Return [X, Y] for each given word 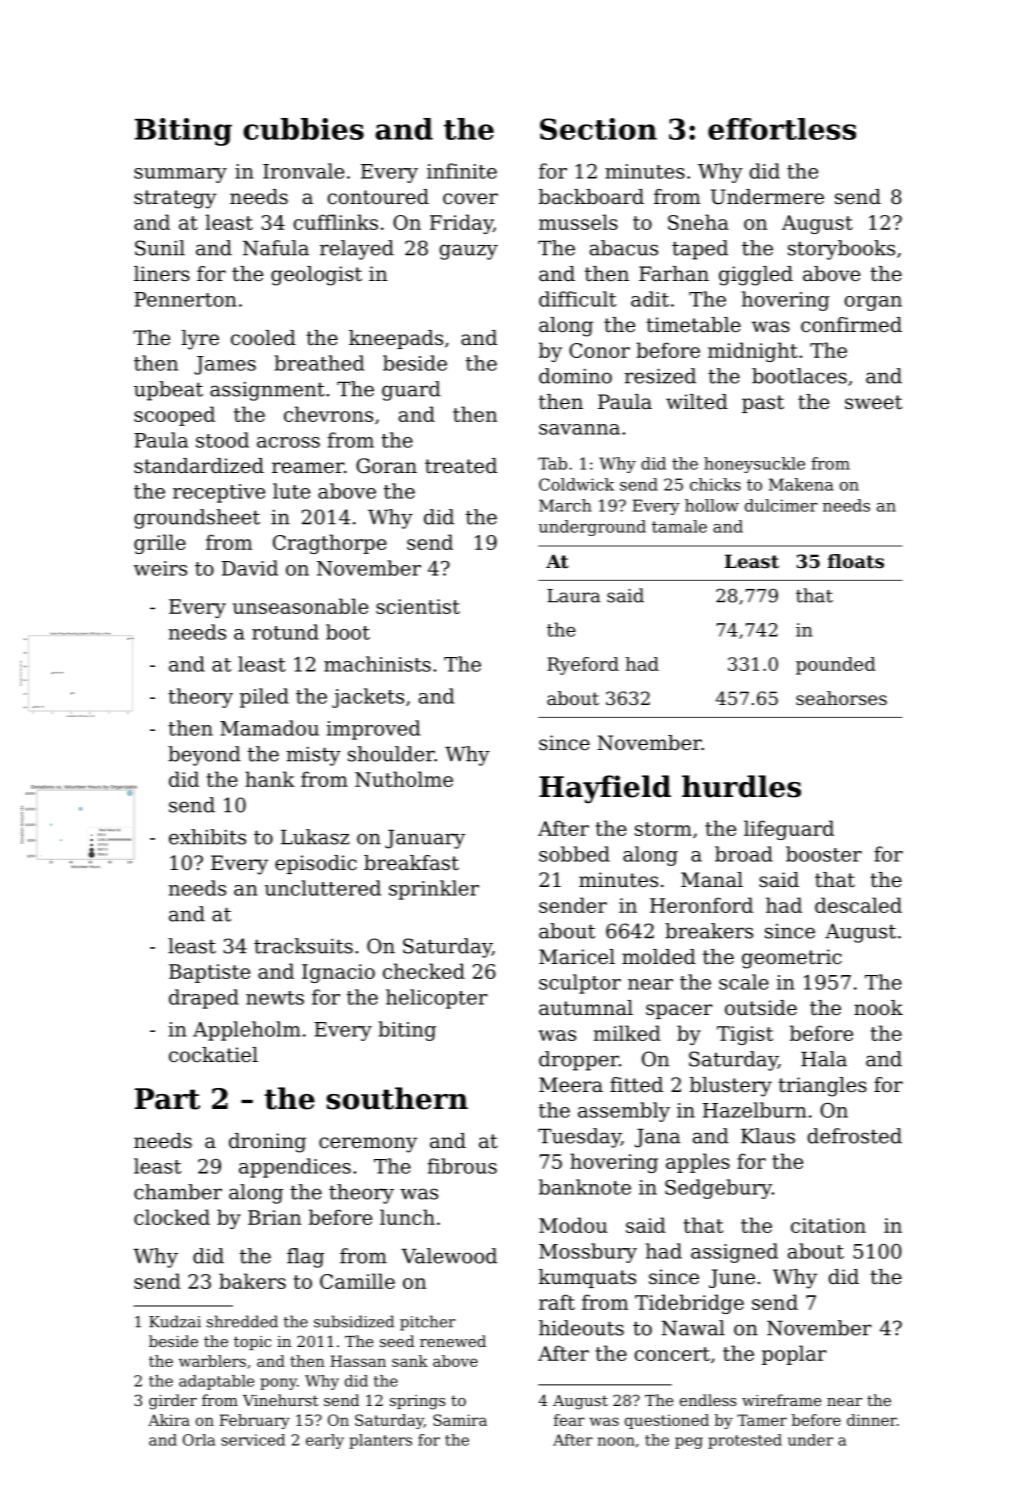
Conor [599, 350]
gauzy [469, 252]
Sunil [160, 248]
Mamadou [269, 728]
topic [252, 1343]
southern [397, 1098]
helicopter [436, 999]
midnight [753, 352]
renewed [453, 1341]
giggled [756, 276]
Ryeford [583, 666]
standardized [199, 466]
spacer [679, 1011]
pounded [836, 666]
